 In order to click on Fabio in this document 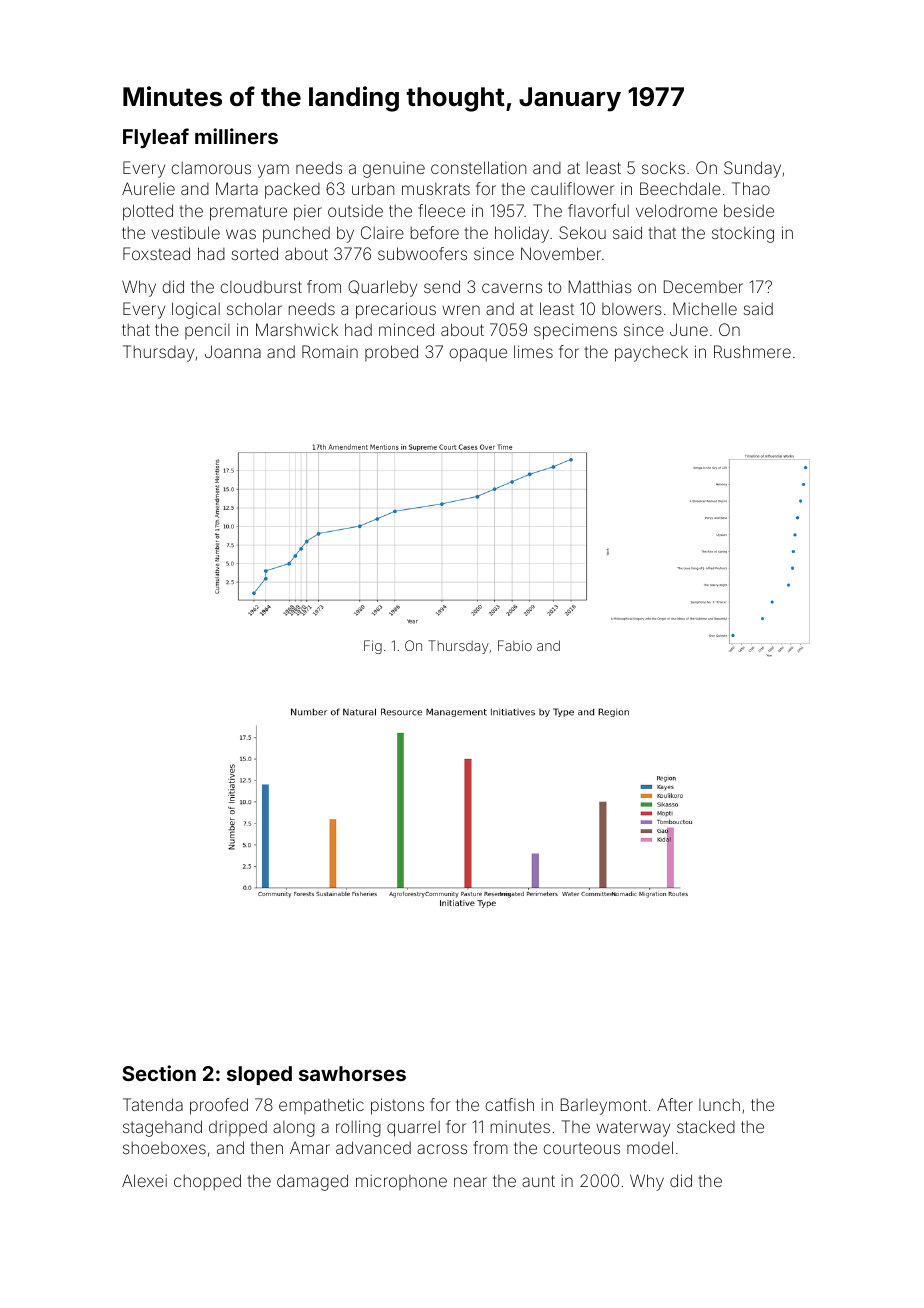, I will do `click(515, 645)`.
